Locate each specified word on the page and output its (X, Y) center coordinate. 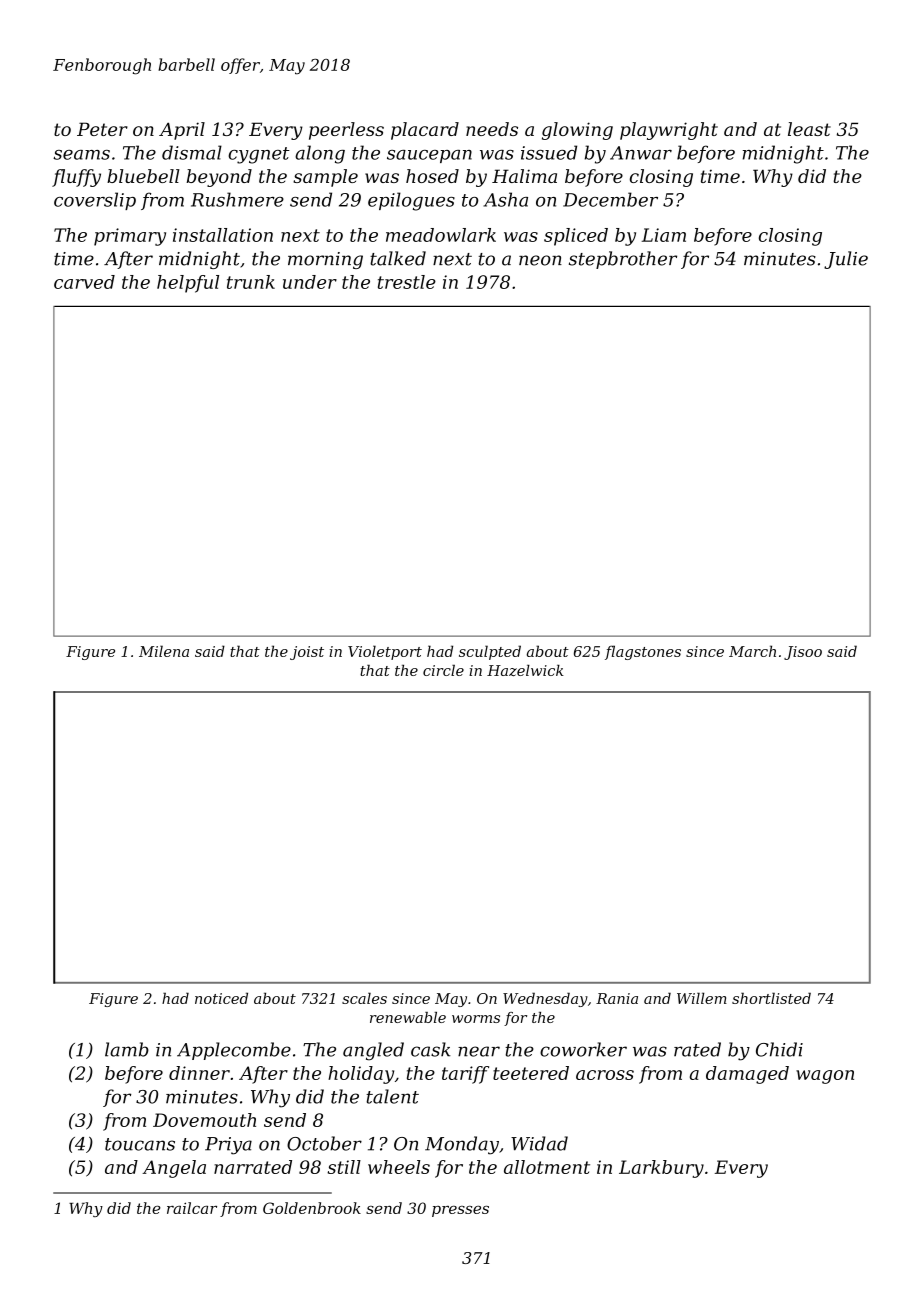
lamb (127, 1049)
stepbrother (623, 260)
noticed (221, 998)
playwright (669, 131)
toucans (140, 1144)
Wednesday (545, 999)
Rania (617, 998)
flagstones (643, 652)
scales (364, 998)
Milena (164, 651)
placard (425, 131)
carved (84, 282)
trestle (407, 282)
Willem (702, 998)
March (752, 651)
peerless (346, 131)
